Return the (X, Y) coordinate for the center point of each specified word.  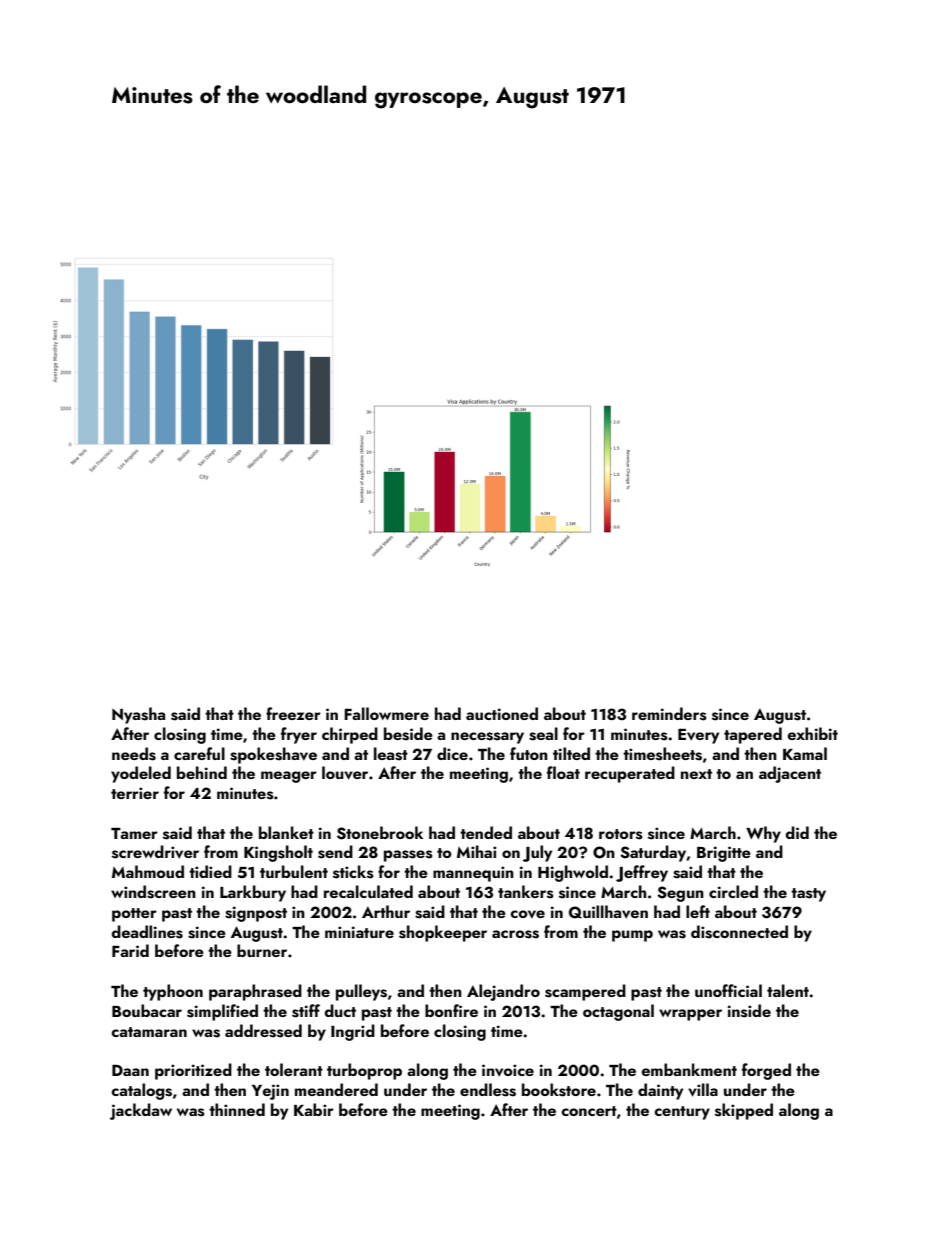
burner (262, 950)
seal (543, 734)
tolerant (294, 1069)
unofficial (728, 990)
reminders (669, 714)
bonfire (451, 1010)
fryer (299, 735)
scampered (585, 992)
